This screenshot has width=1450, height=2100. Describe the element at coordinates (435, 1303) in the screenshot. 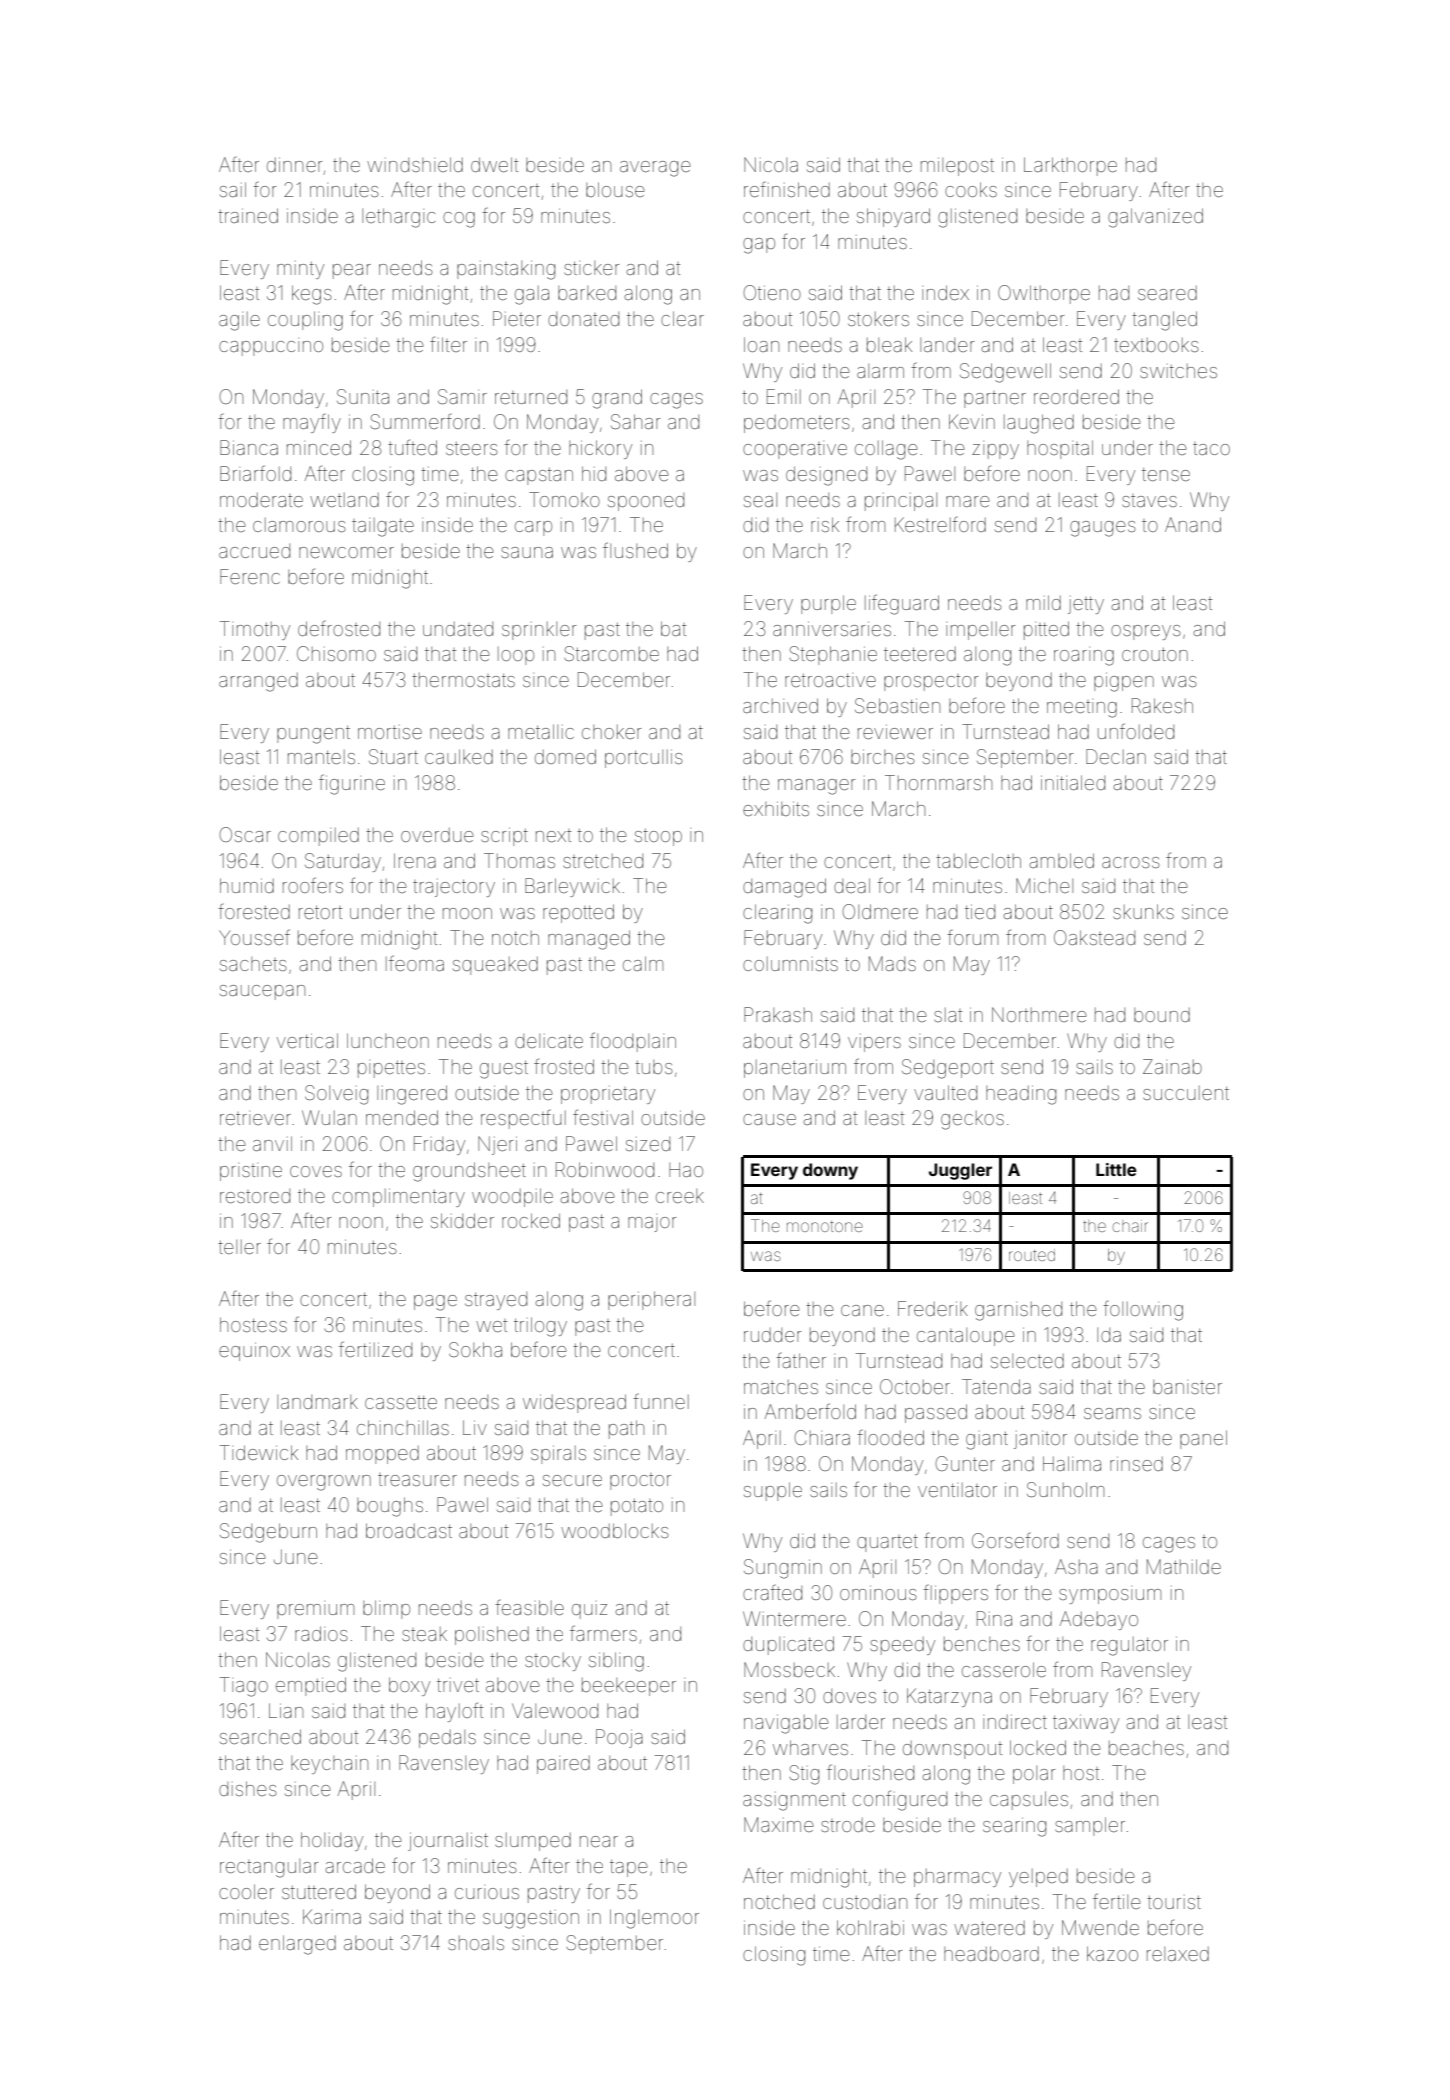

I see `page` at that location.
